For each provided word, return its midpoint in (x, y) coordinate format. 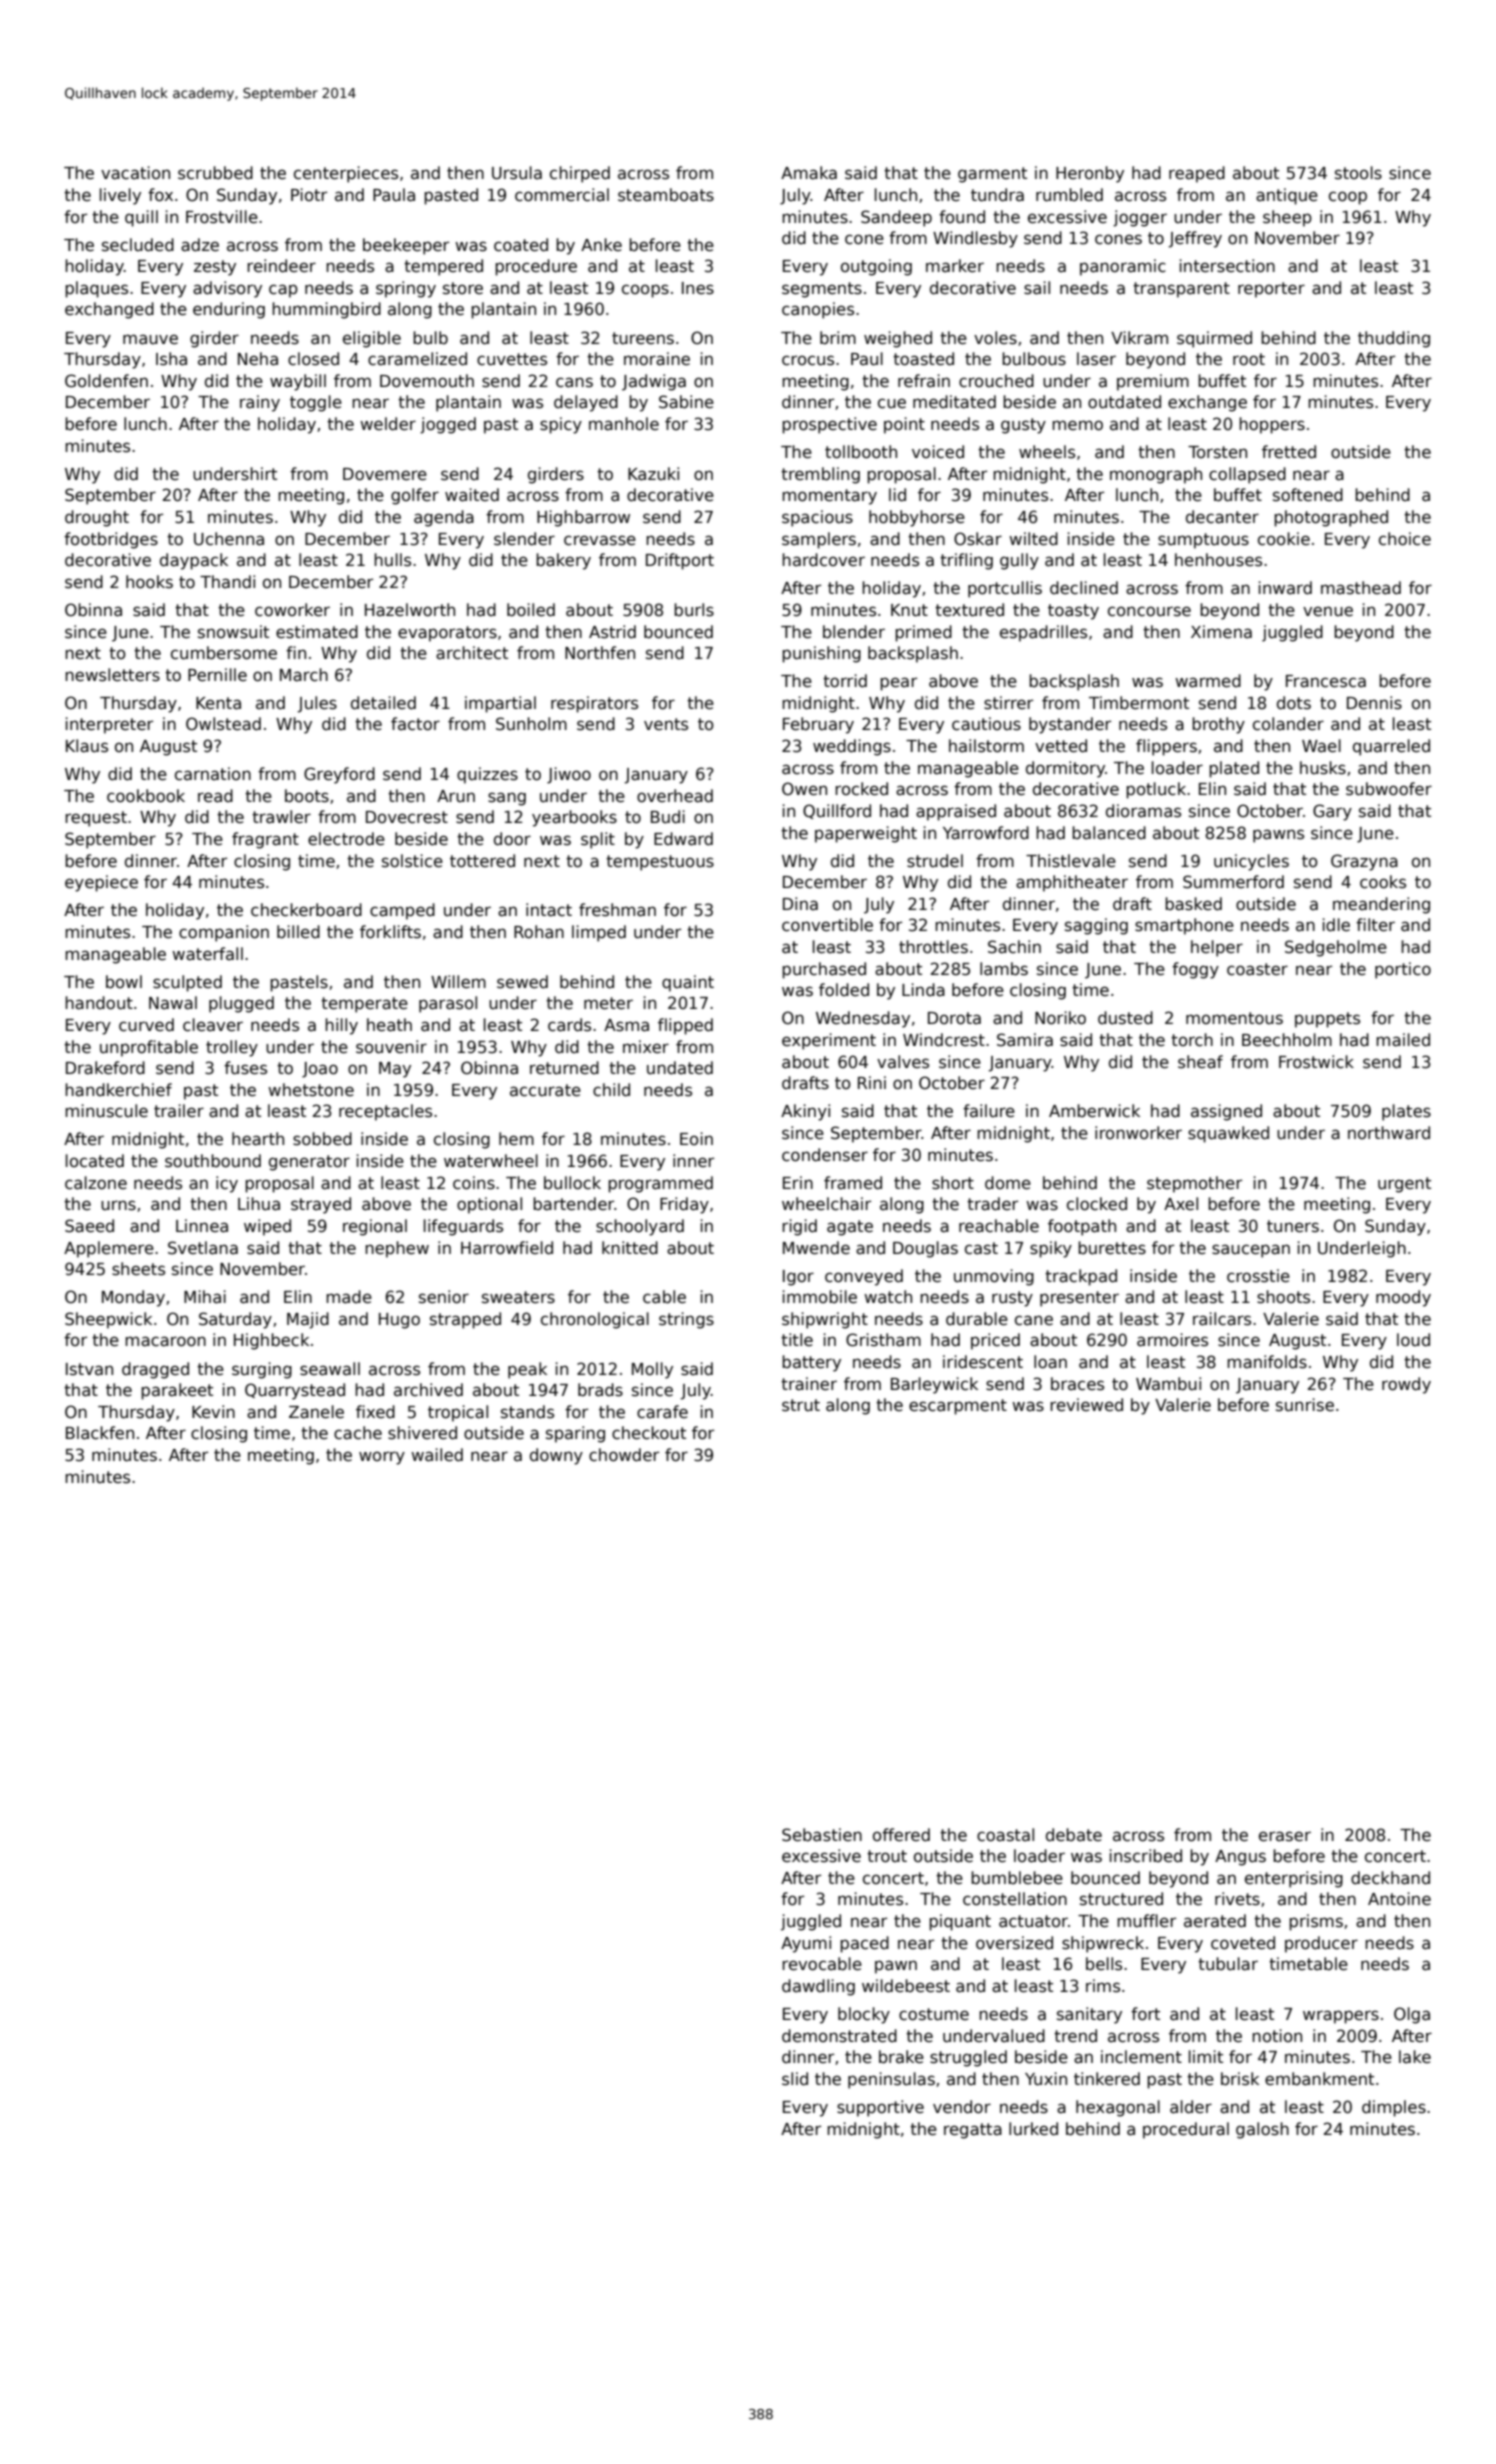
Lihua (259, 1204)
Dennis (1374, 703)
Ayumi (806, 1944)
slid (795, 2079)
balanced (1109, 833)
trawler (281, 817)
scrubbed (215, 173)
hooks (149, 582)
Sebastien (822, 1835)
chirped (580, 174)
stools (1358, 173)
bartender (573, 1204)
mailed (1403, 1040)
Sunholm (531, 724)
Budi (668, 817)
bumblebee (1017, 1878)
